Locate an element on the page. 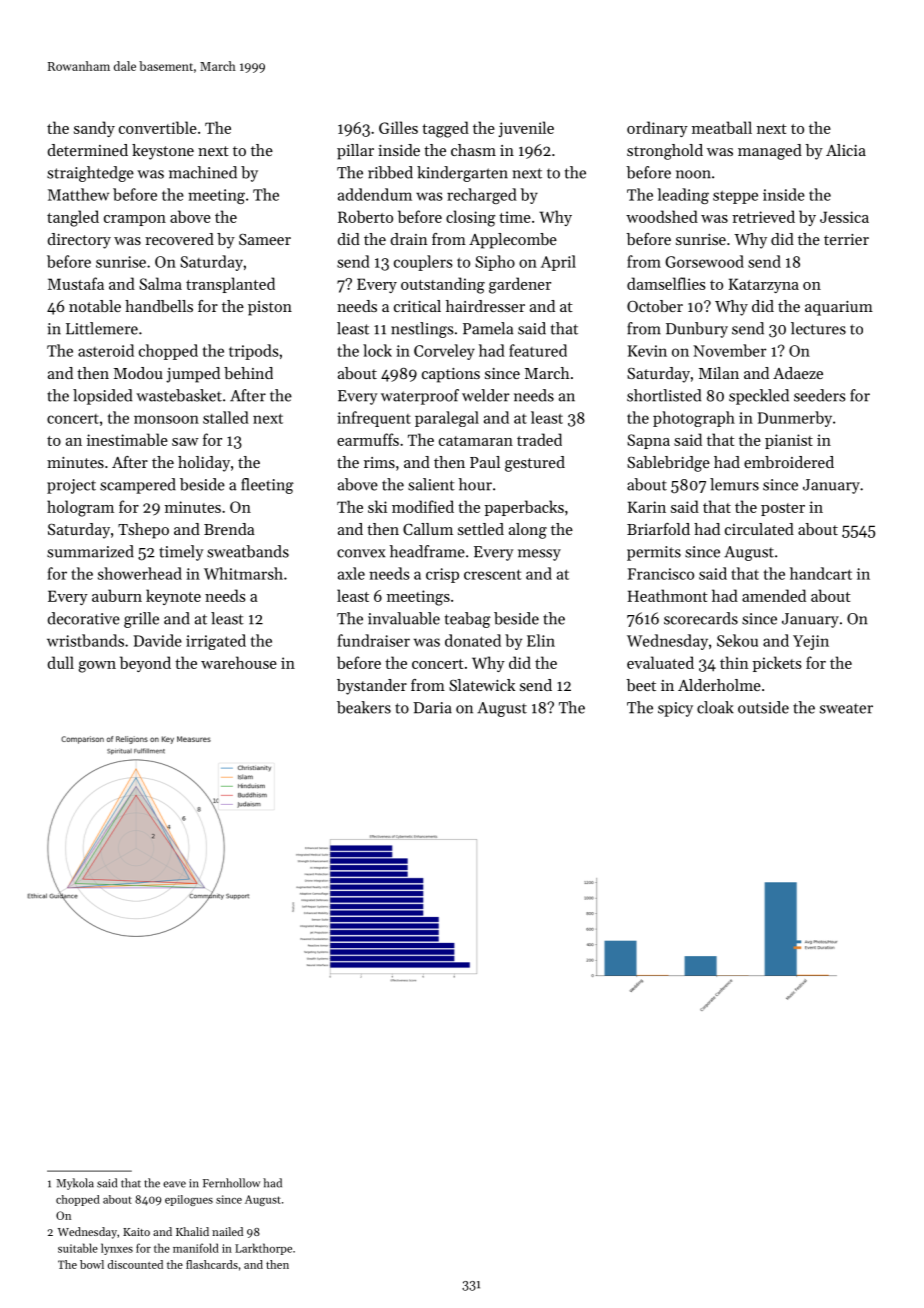 The width and height of the page is (924, 1308). Fernhollow is located at coordinates (231, 1183).
